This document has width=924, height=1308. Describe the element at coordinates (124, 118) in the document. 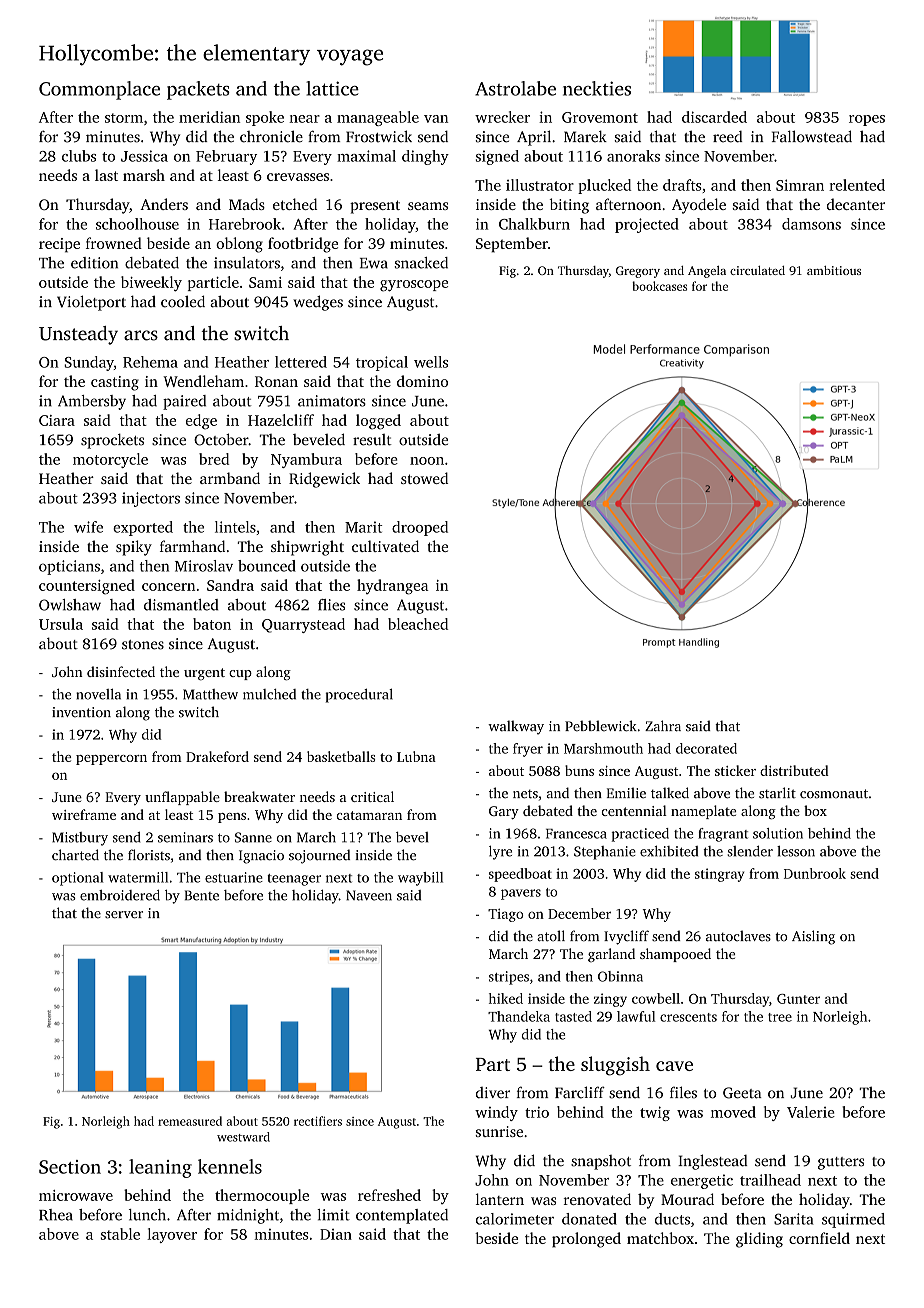

I see `storm` at that location.
